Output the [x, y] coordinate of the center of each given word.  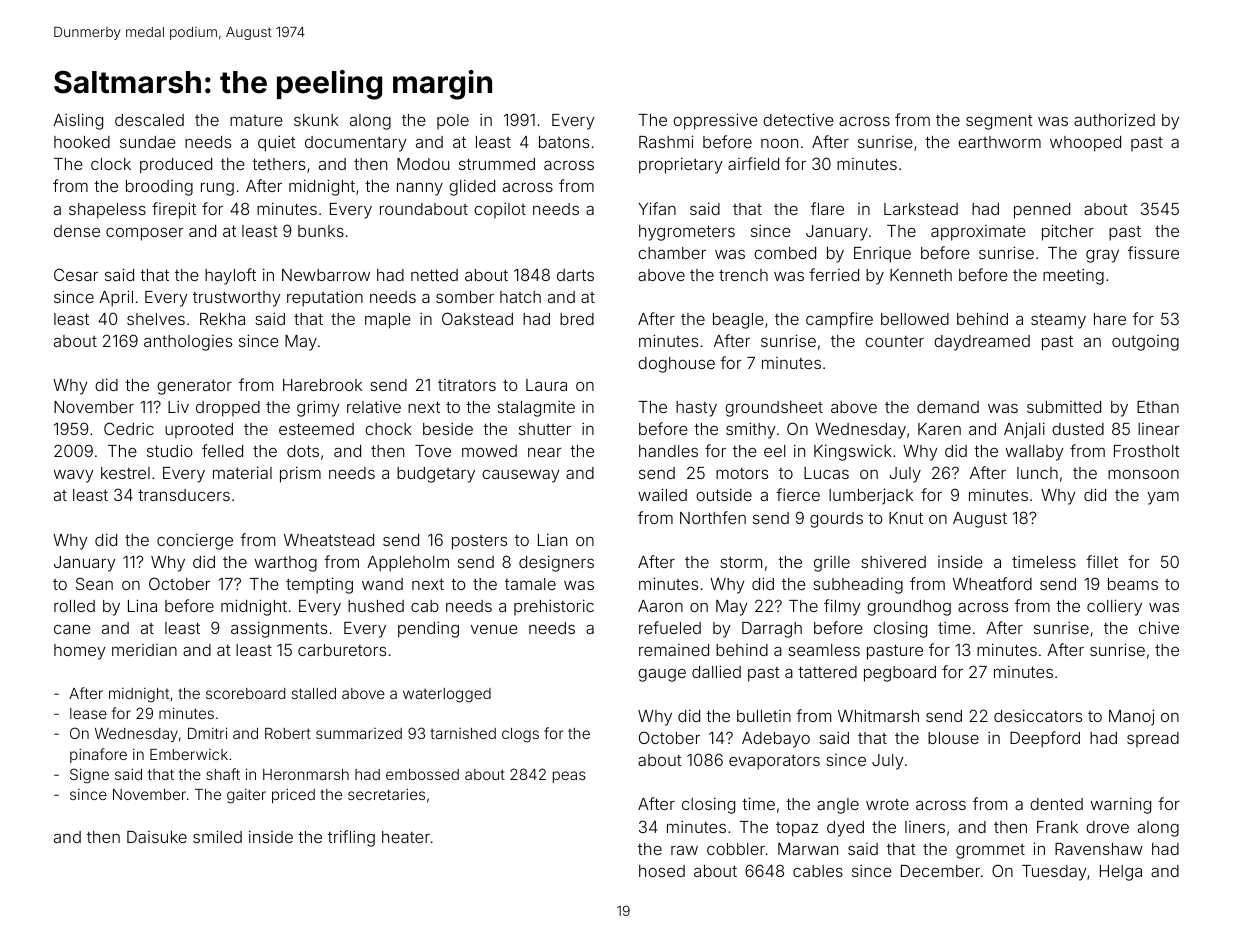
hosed [662, 871]
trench [743, 275]
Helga [1121, 873]
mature [256, 120]
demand [948, 407]
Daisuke [157, 837]
